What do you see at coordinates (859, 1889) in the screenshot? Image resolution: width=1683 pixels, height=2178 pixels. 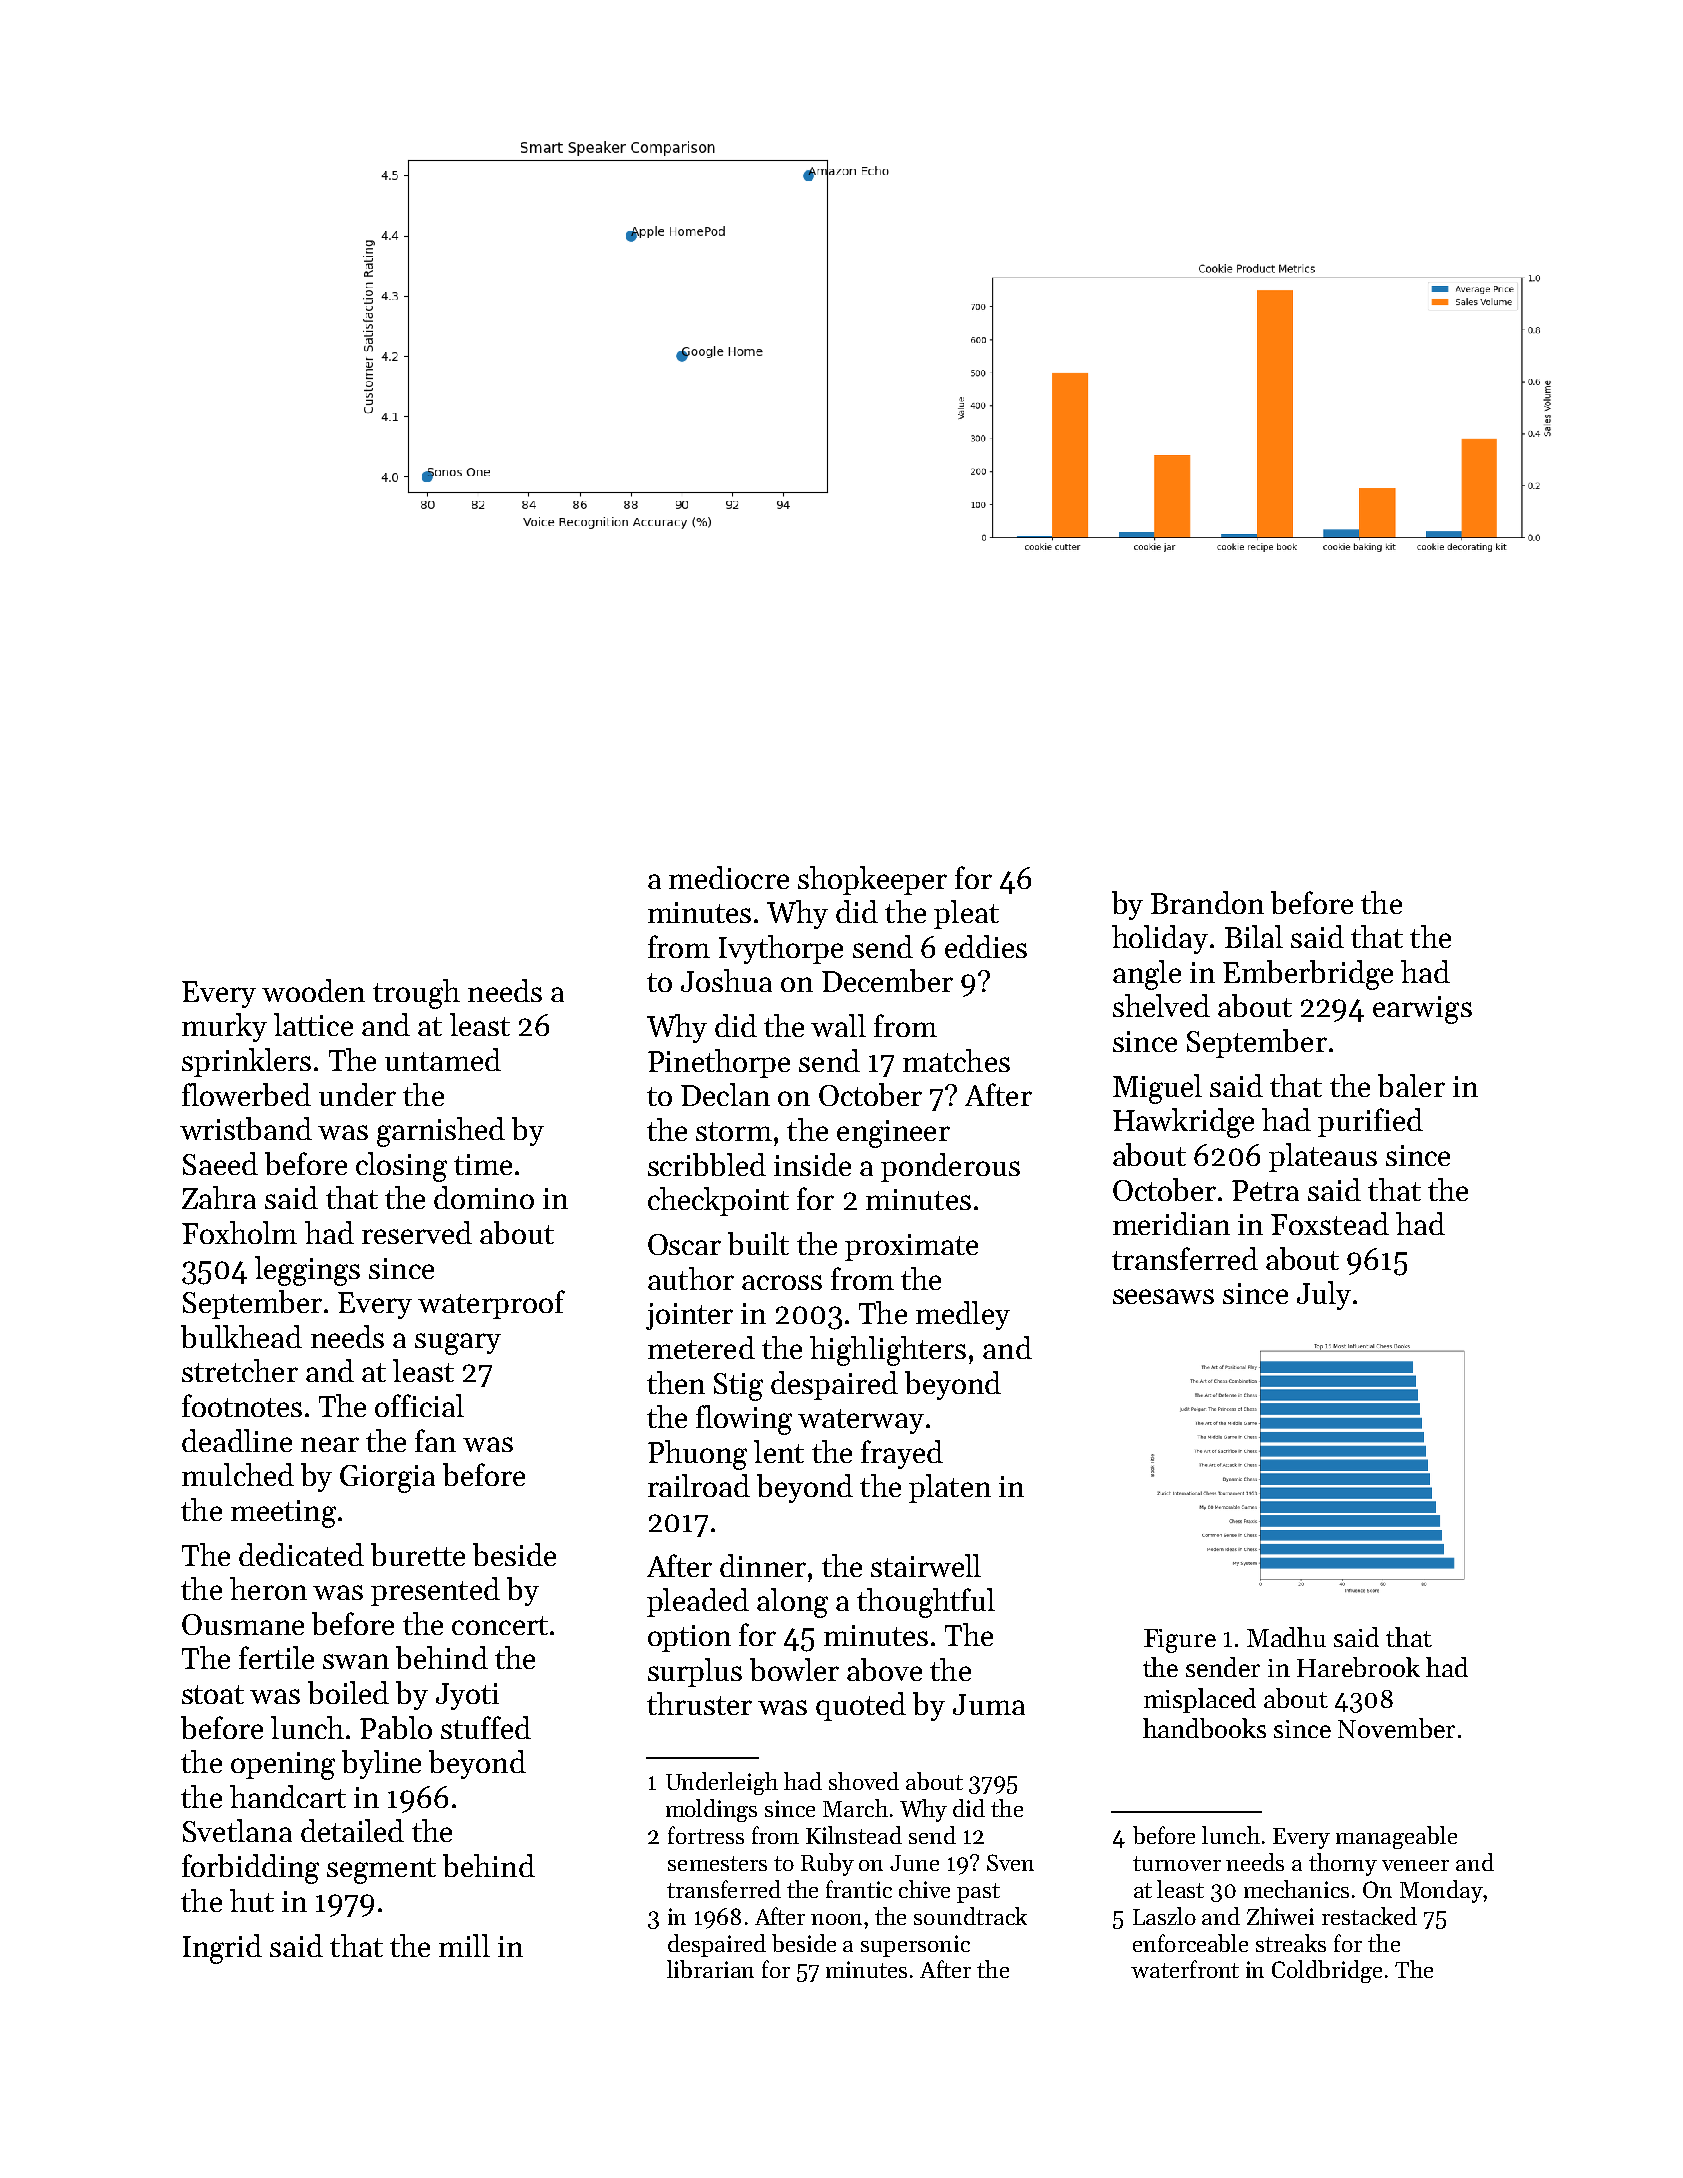 I see `frantic` at bounding box center [859, 1889].
